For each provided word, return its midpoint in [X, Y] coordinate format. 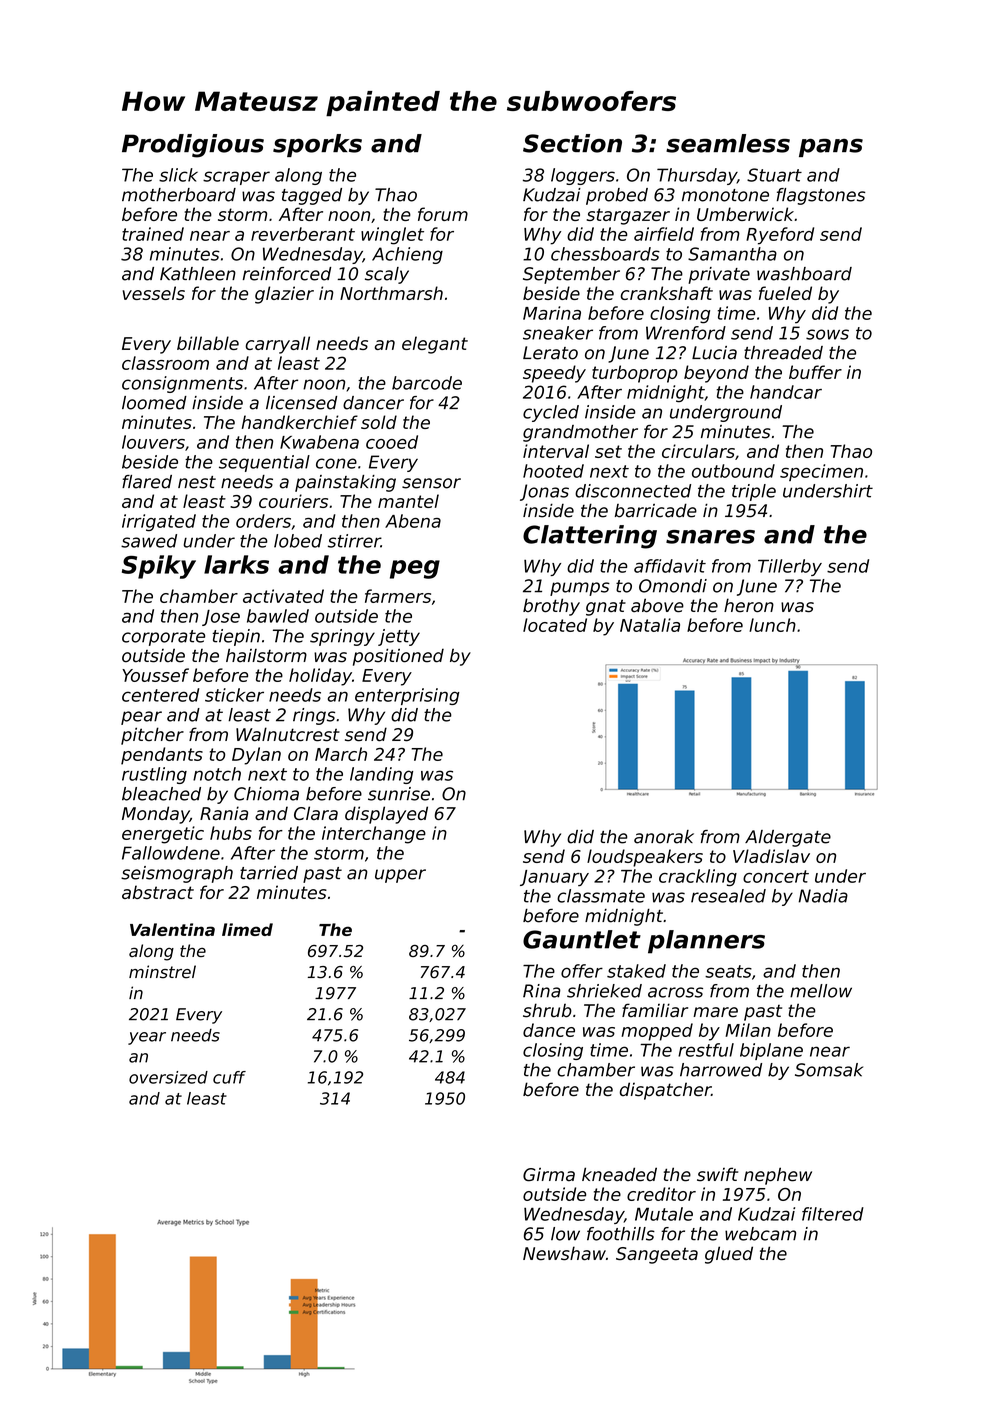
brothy [551, 607]
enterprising [407, 696]
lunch [772, 625]
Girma [549, 1174]
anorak [664, 837]
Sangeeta [657, 1255]
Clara [316, 813]
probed [617, 196]
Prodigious [193, 146]
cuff [229, 1077]
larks [236, 564]
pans [831, 148]
